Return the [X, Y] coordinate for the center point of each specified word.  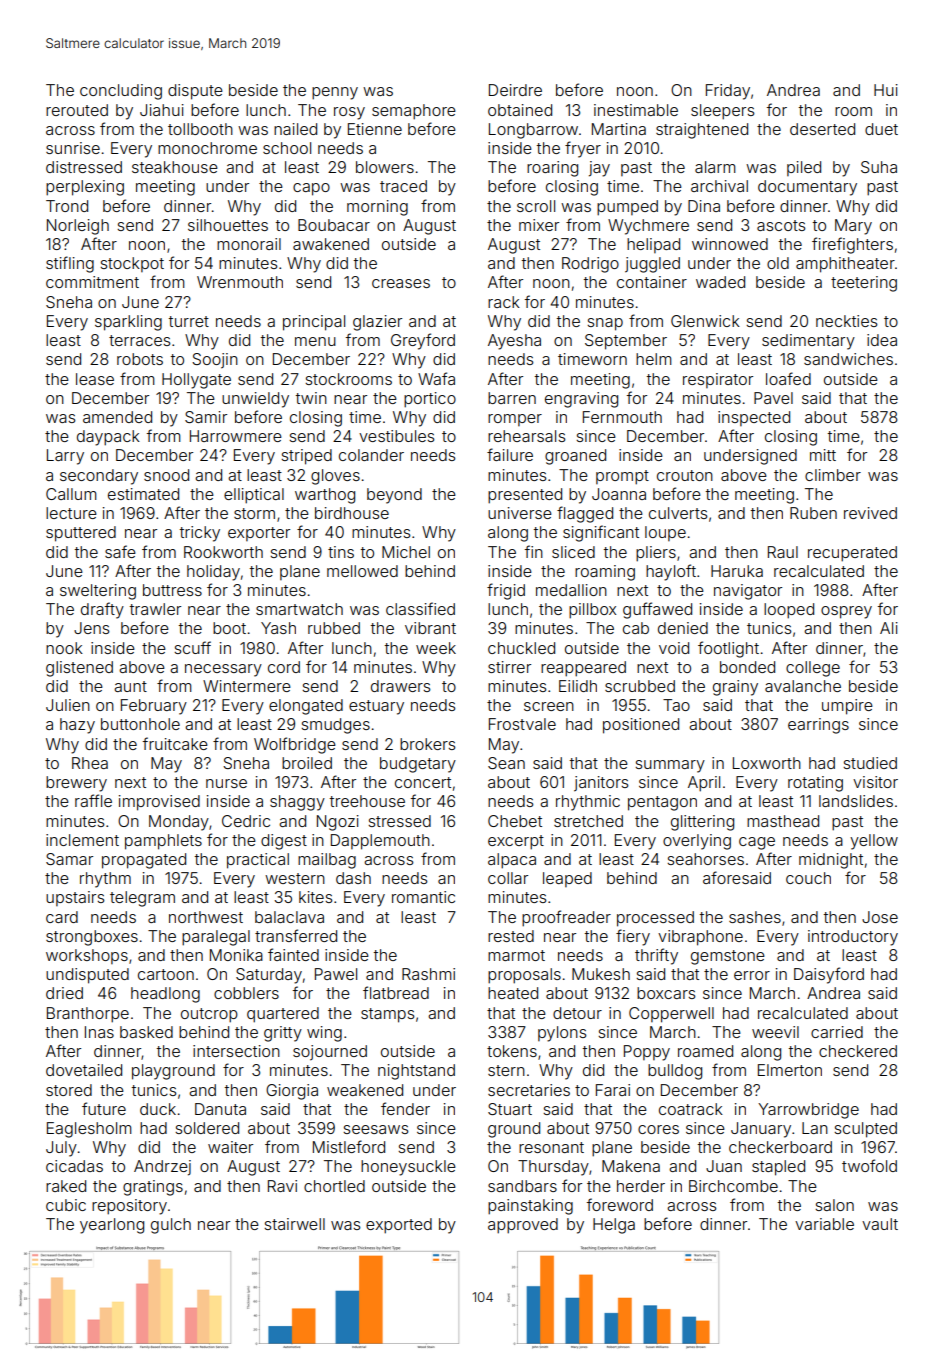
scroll [536, 206]
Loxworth [767, 763]
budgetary [418, 765]
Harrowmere [236, 436]
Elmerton [790, 1070]
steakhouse [175, 167]
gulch [171, 1226]
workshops [87, 956]
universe [520, 513]
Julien [68, 705]
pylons [562, 1034]
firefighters [852, 245]
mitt [823, 455]
